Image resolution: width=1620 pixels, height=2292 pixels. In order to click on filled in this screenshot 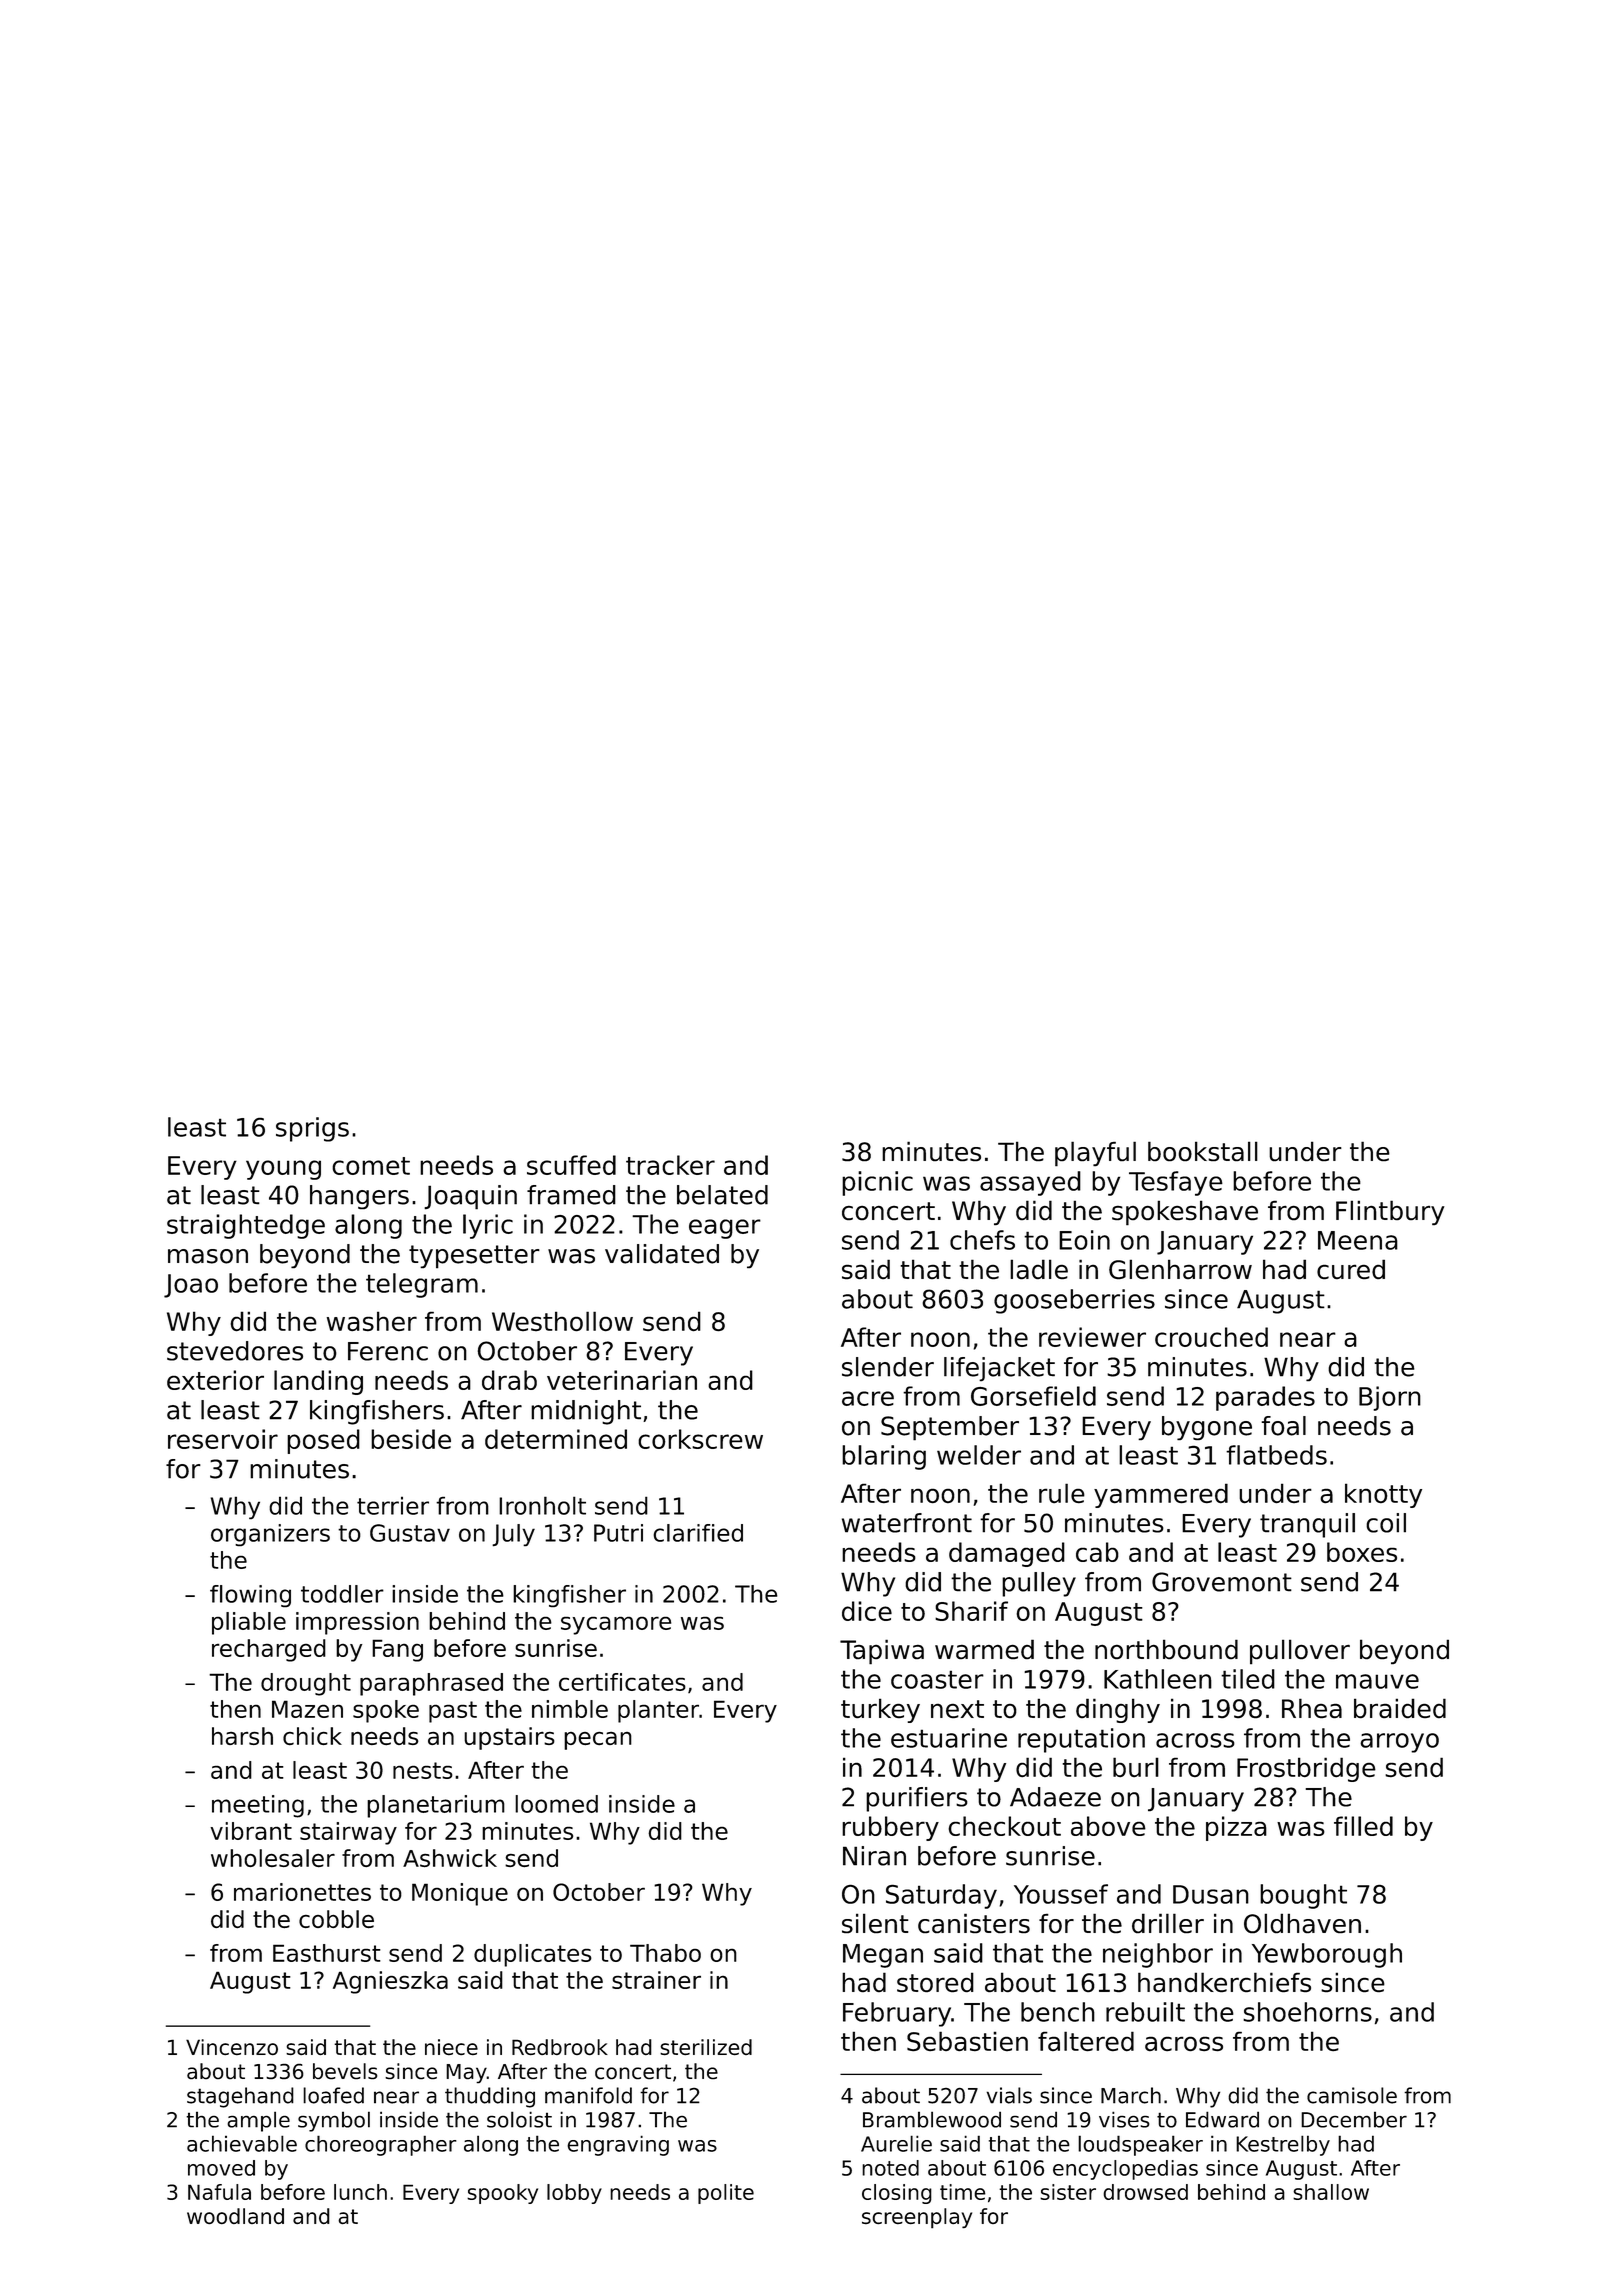, I will do `click(1363, 1826)`.
